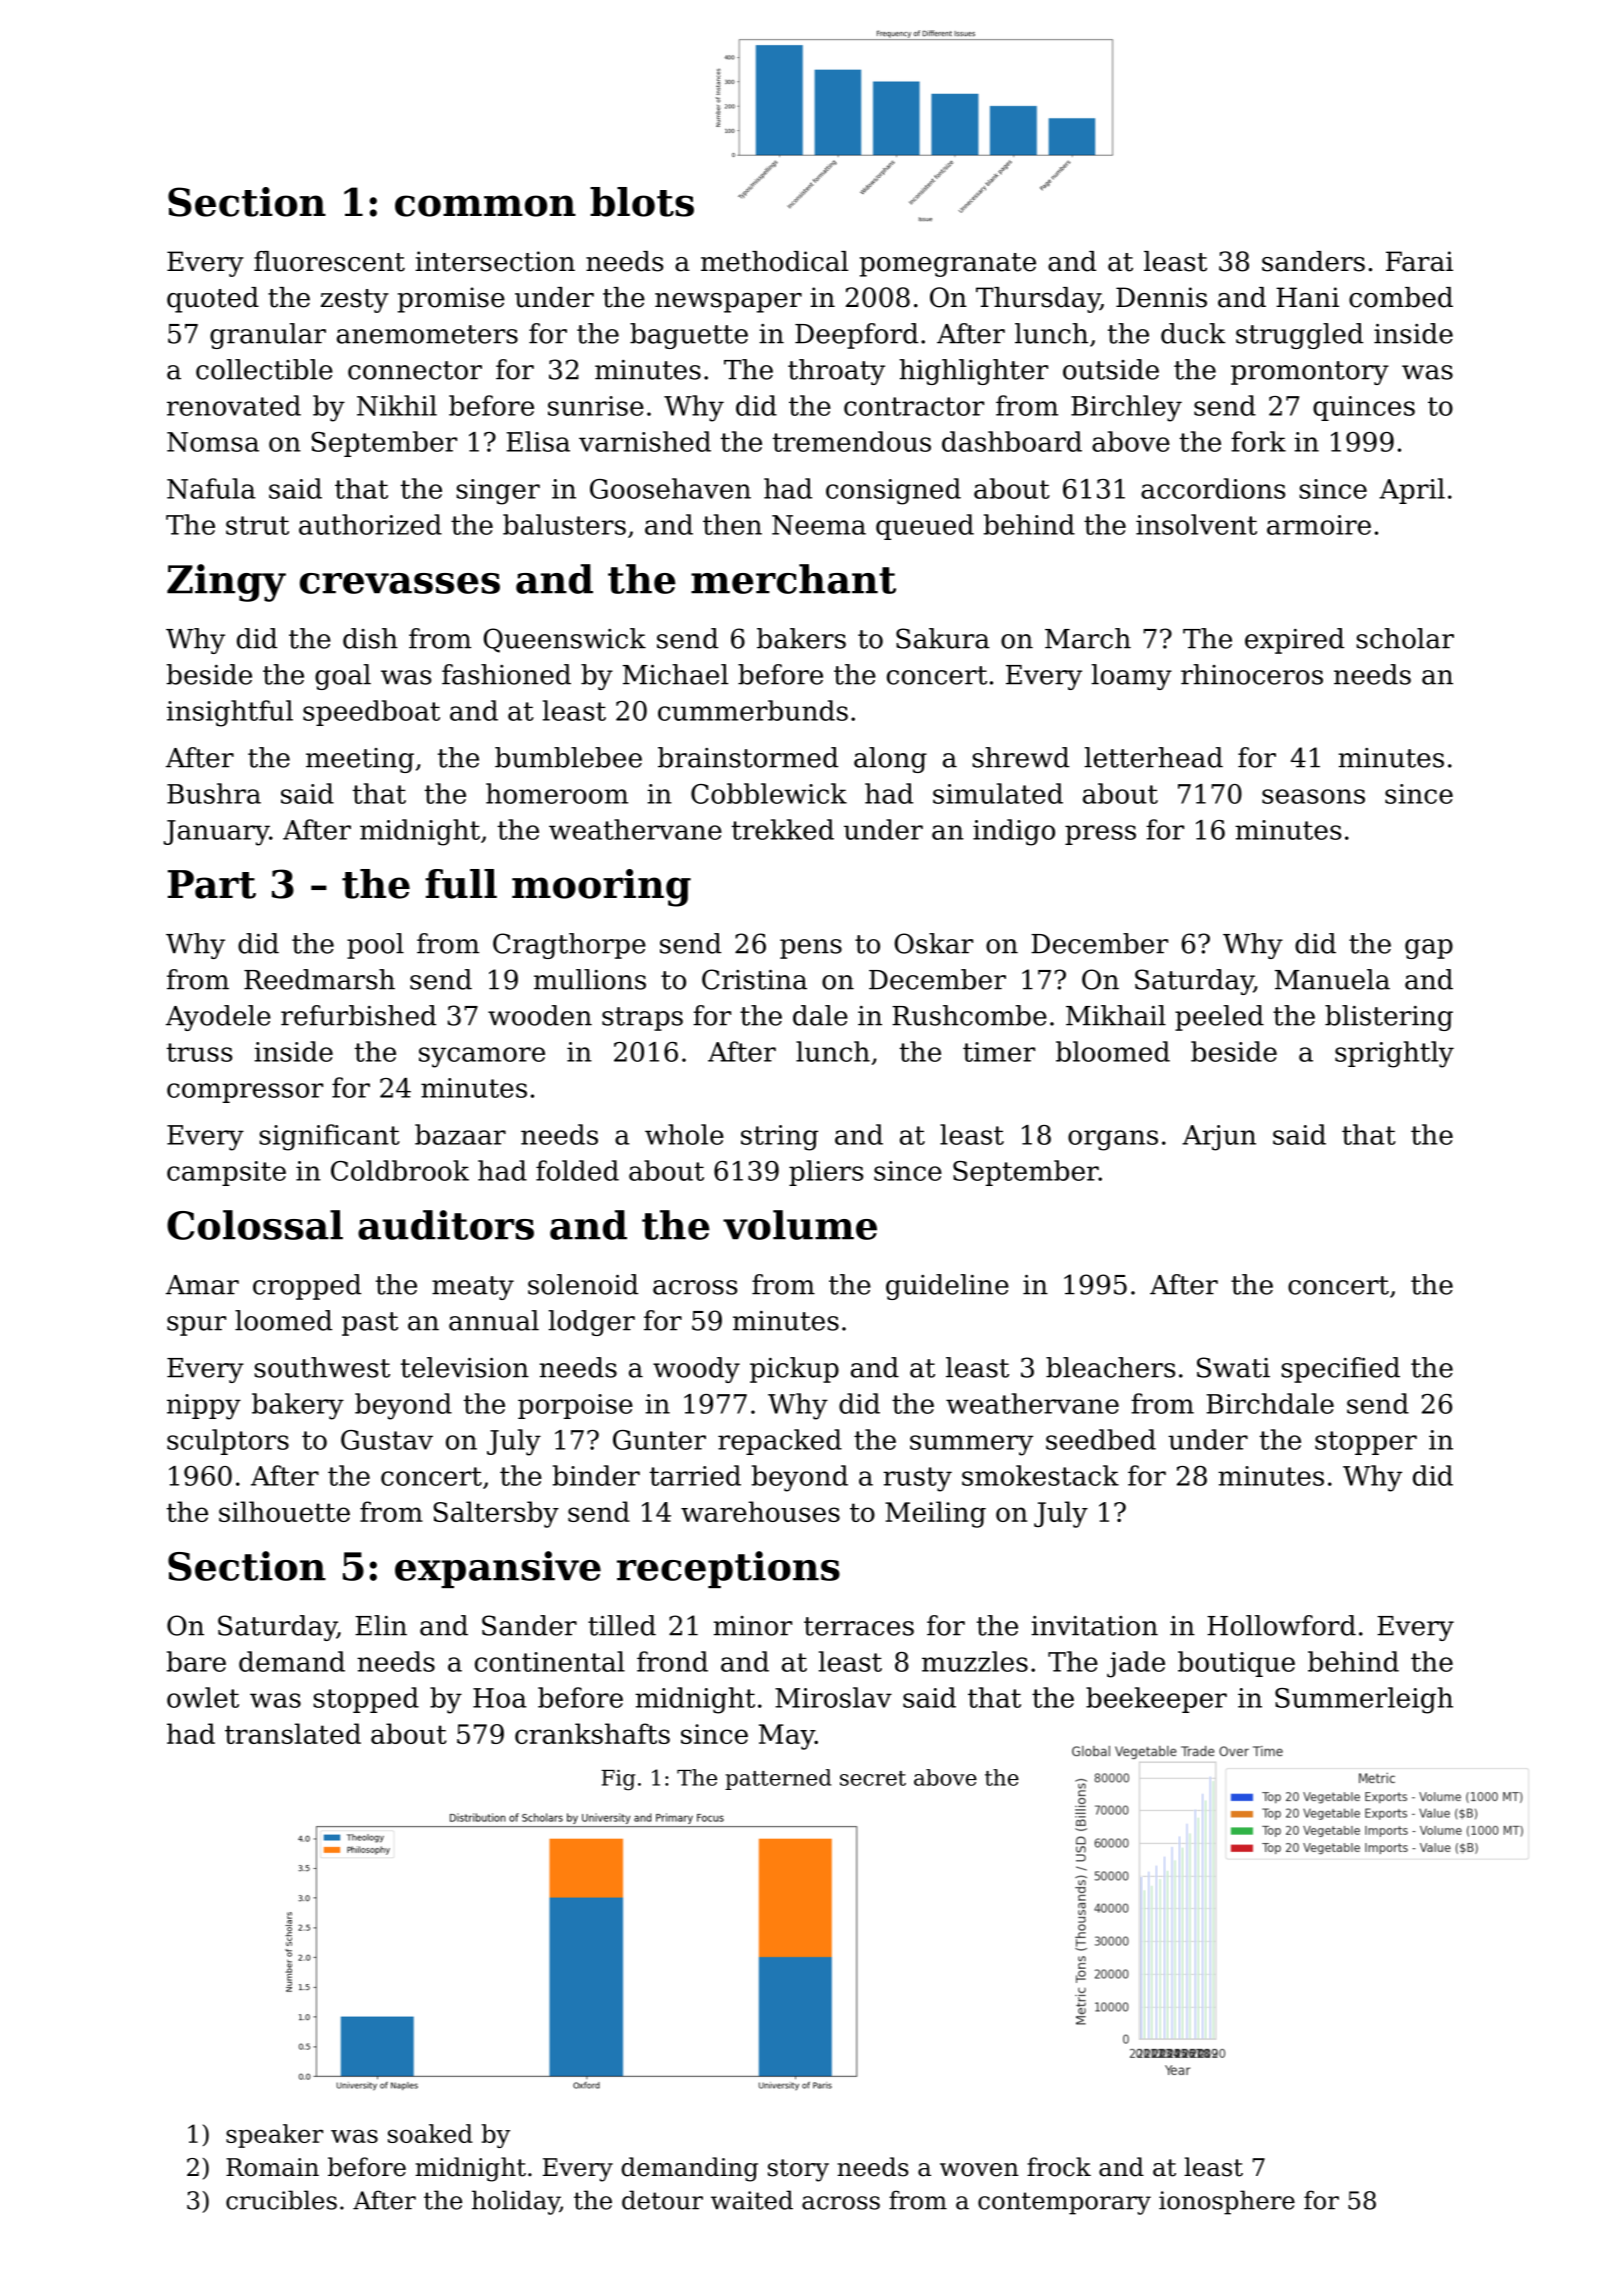 The image size is (1620, 2292). Describe the element at coordinates (1154, 757) in the page. I see `letterhead` at that location.
